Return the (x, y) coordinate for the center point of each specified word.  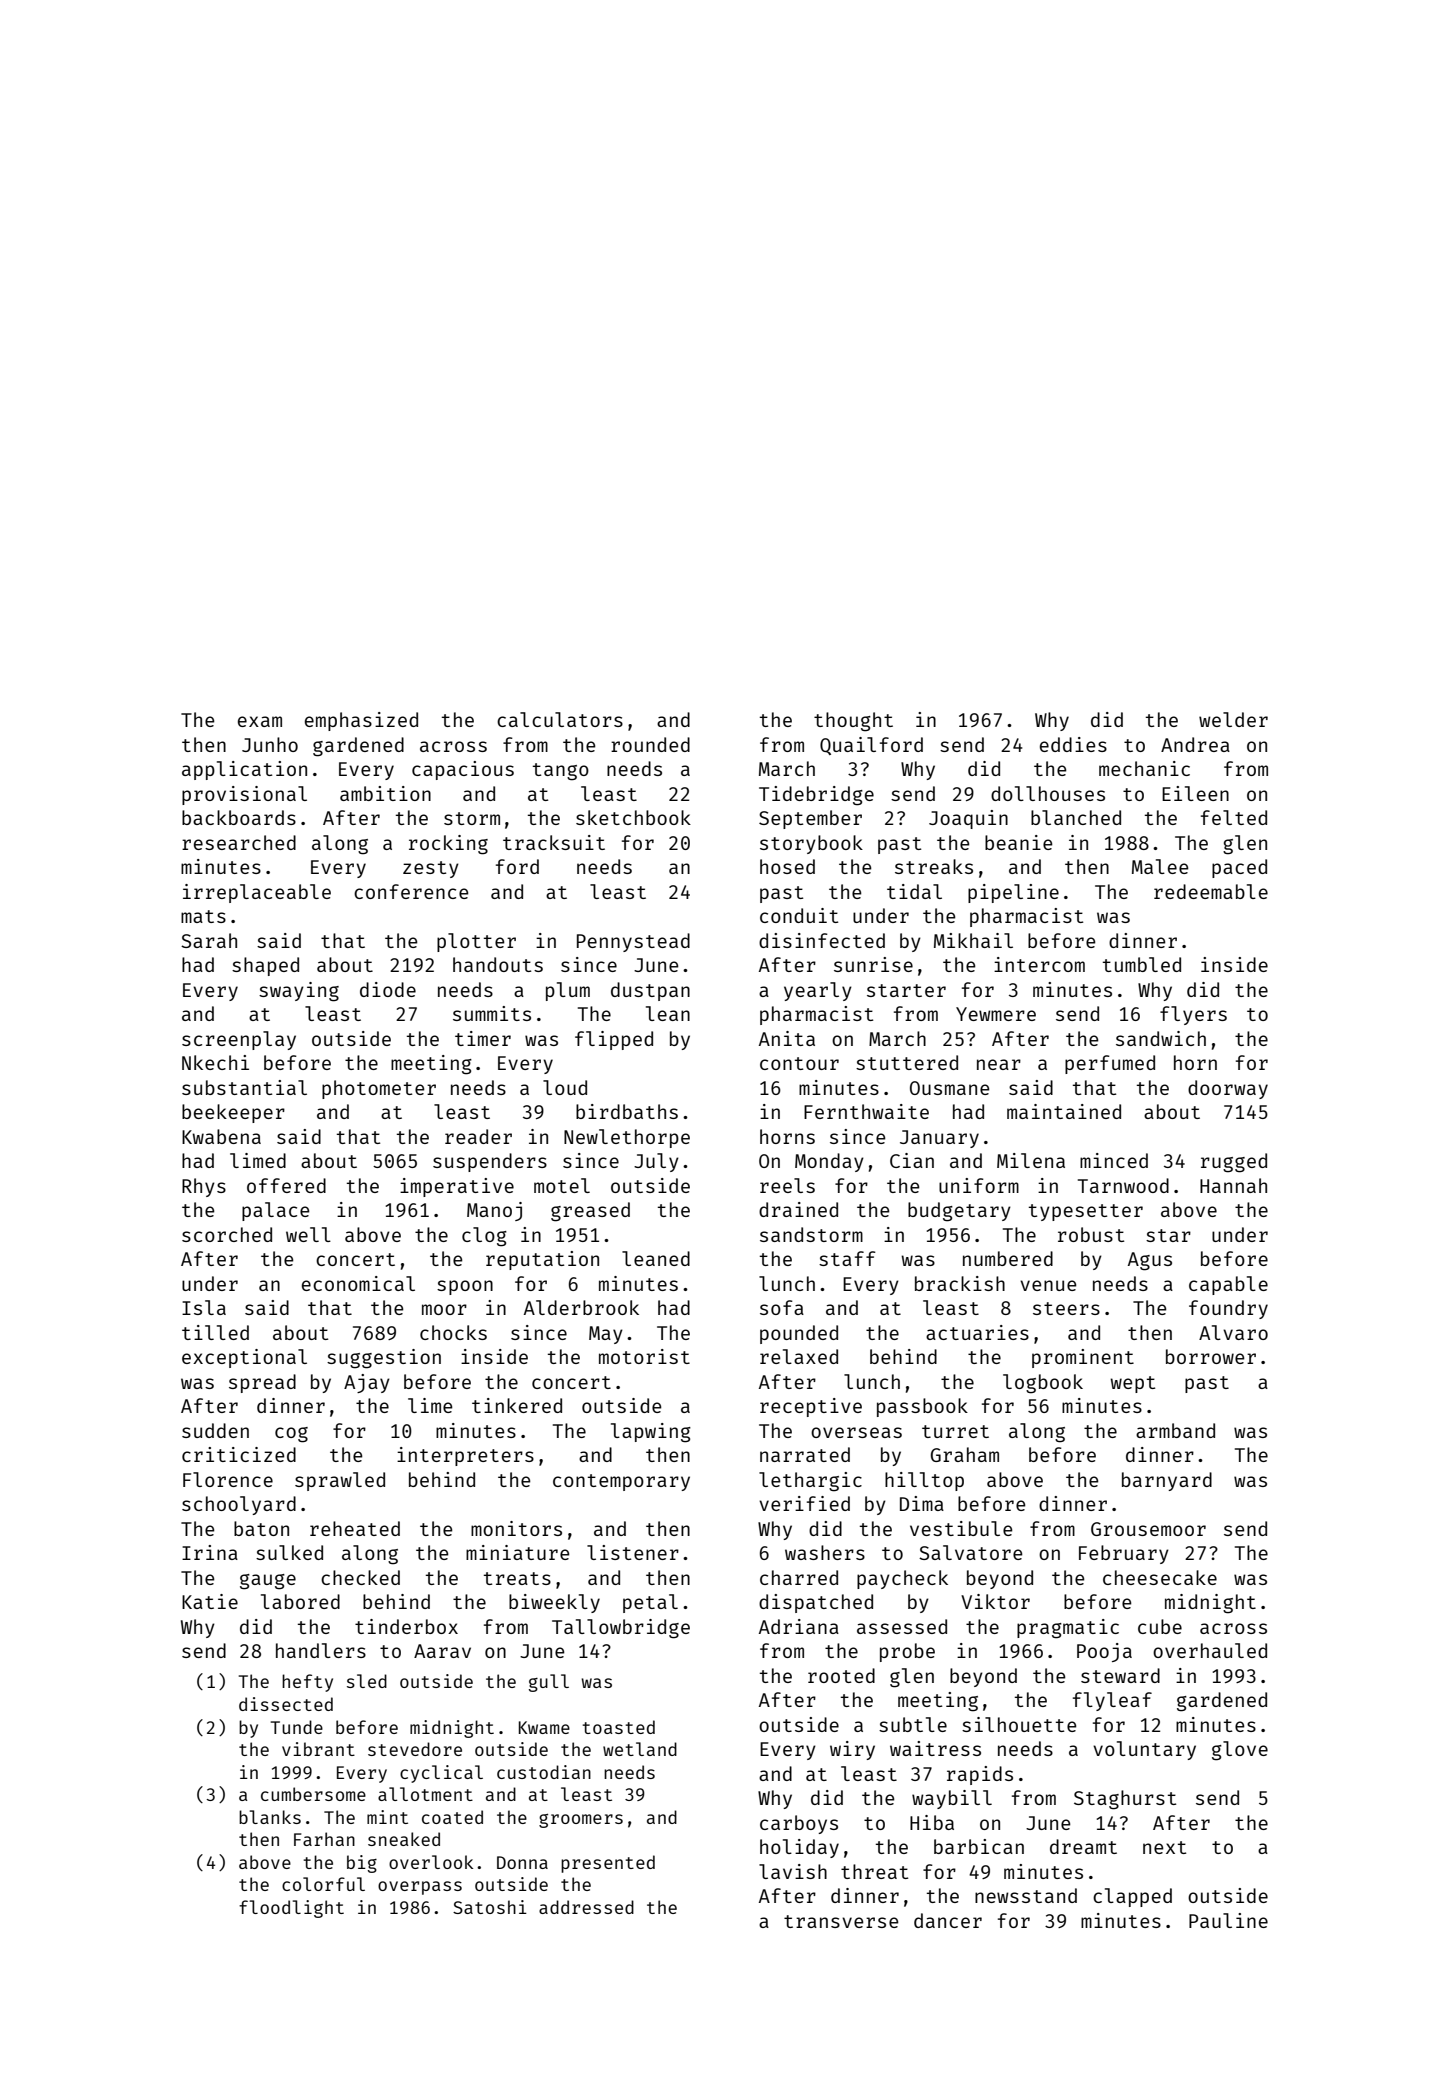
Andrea (1195, 744)
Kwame (544, 1727)
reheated (355, 1528)
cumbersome (313, 1794)
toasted (619, 1727)
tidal (914, 891)
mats (203, 916)
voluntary (1144, 1750)
